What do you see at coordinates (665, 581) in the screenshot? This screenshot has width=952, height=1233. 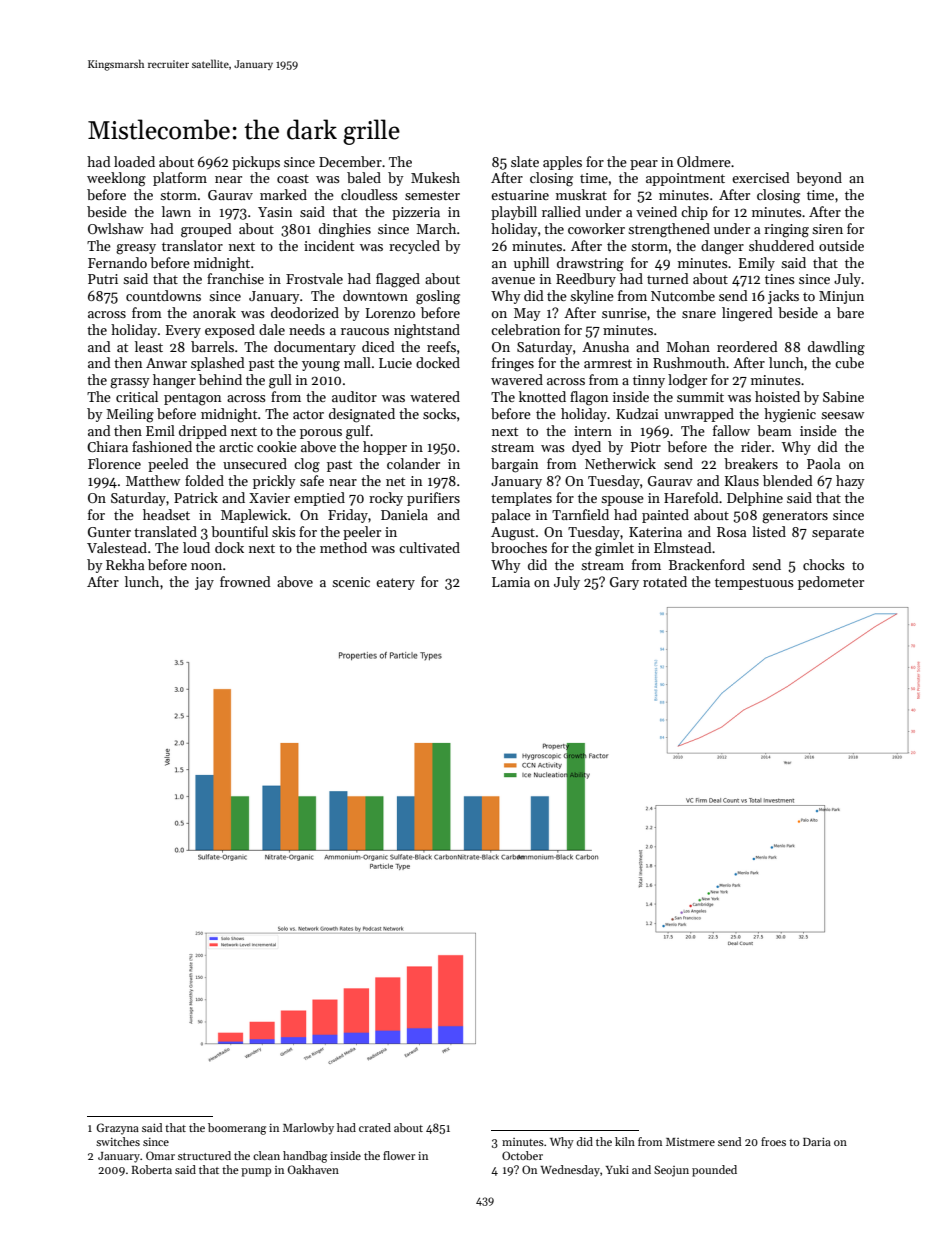 I see `rotated` at bounding box center [665, 581].
